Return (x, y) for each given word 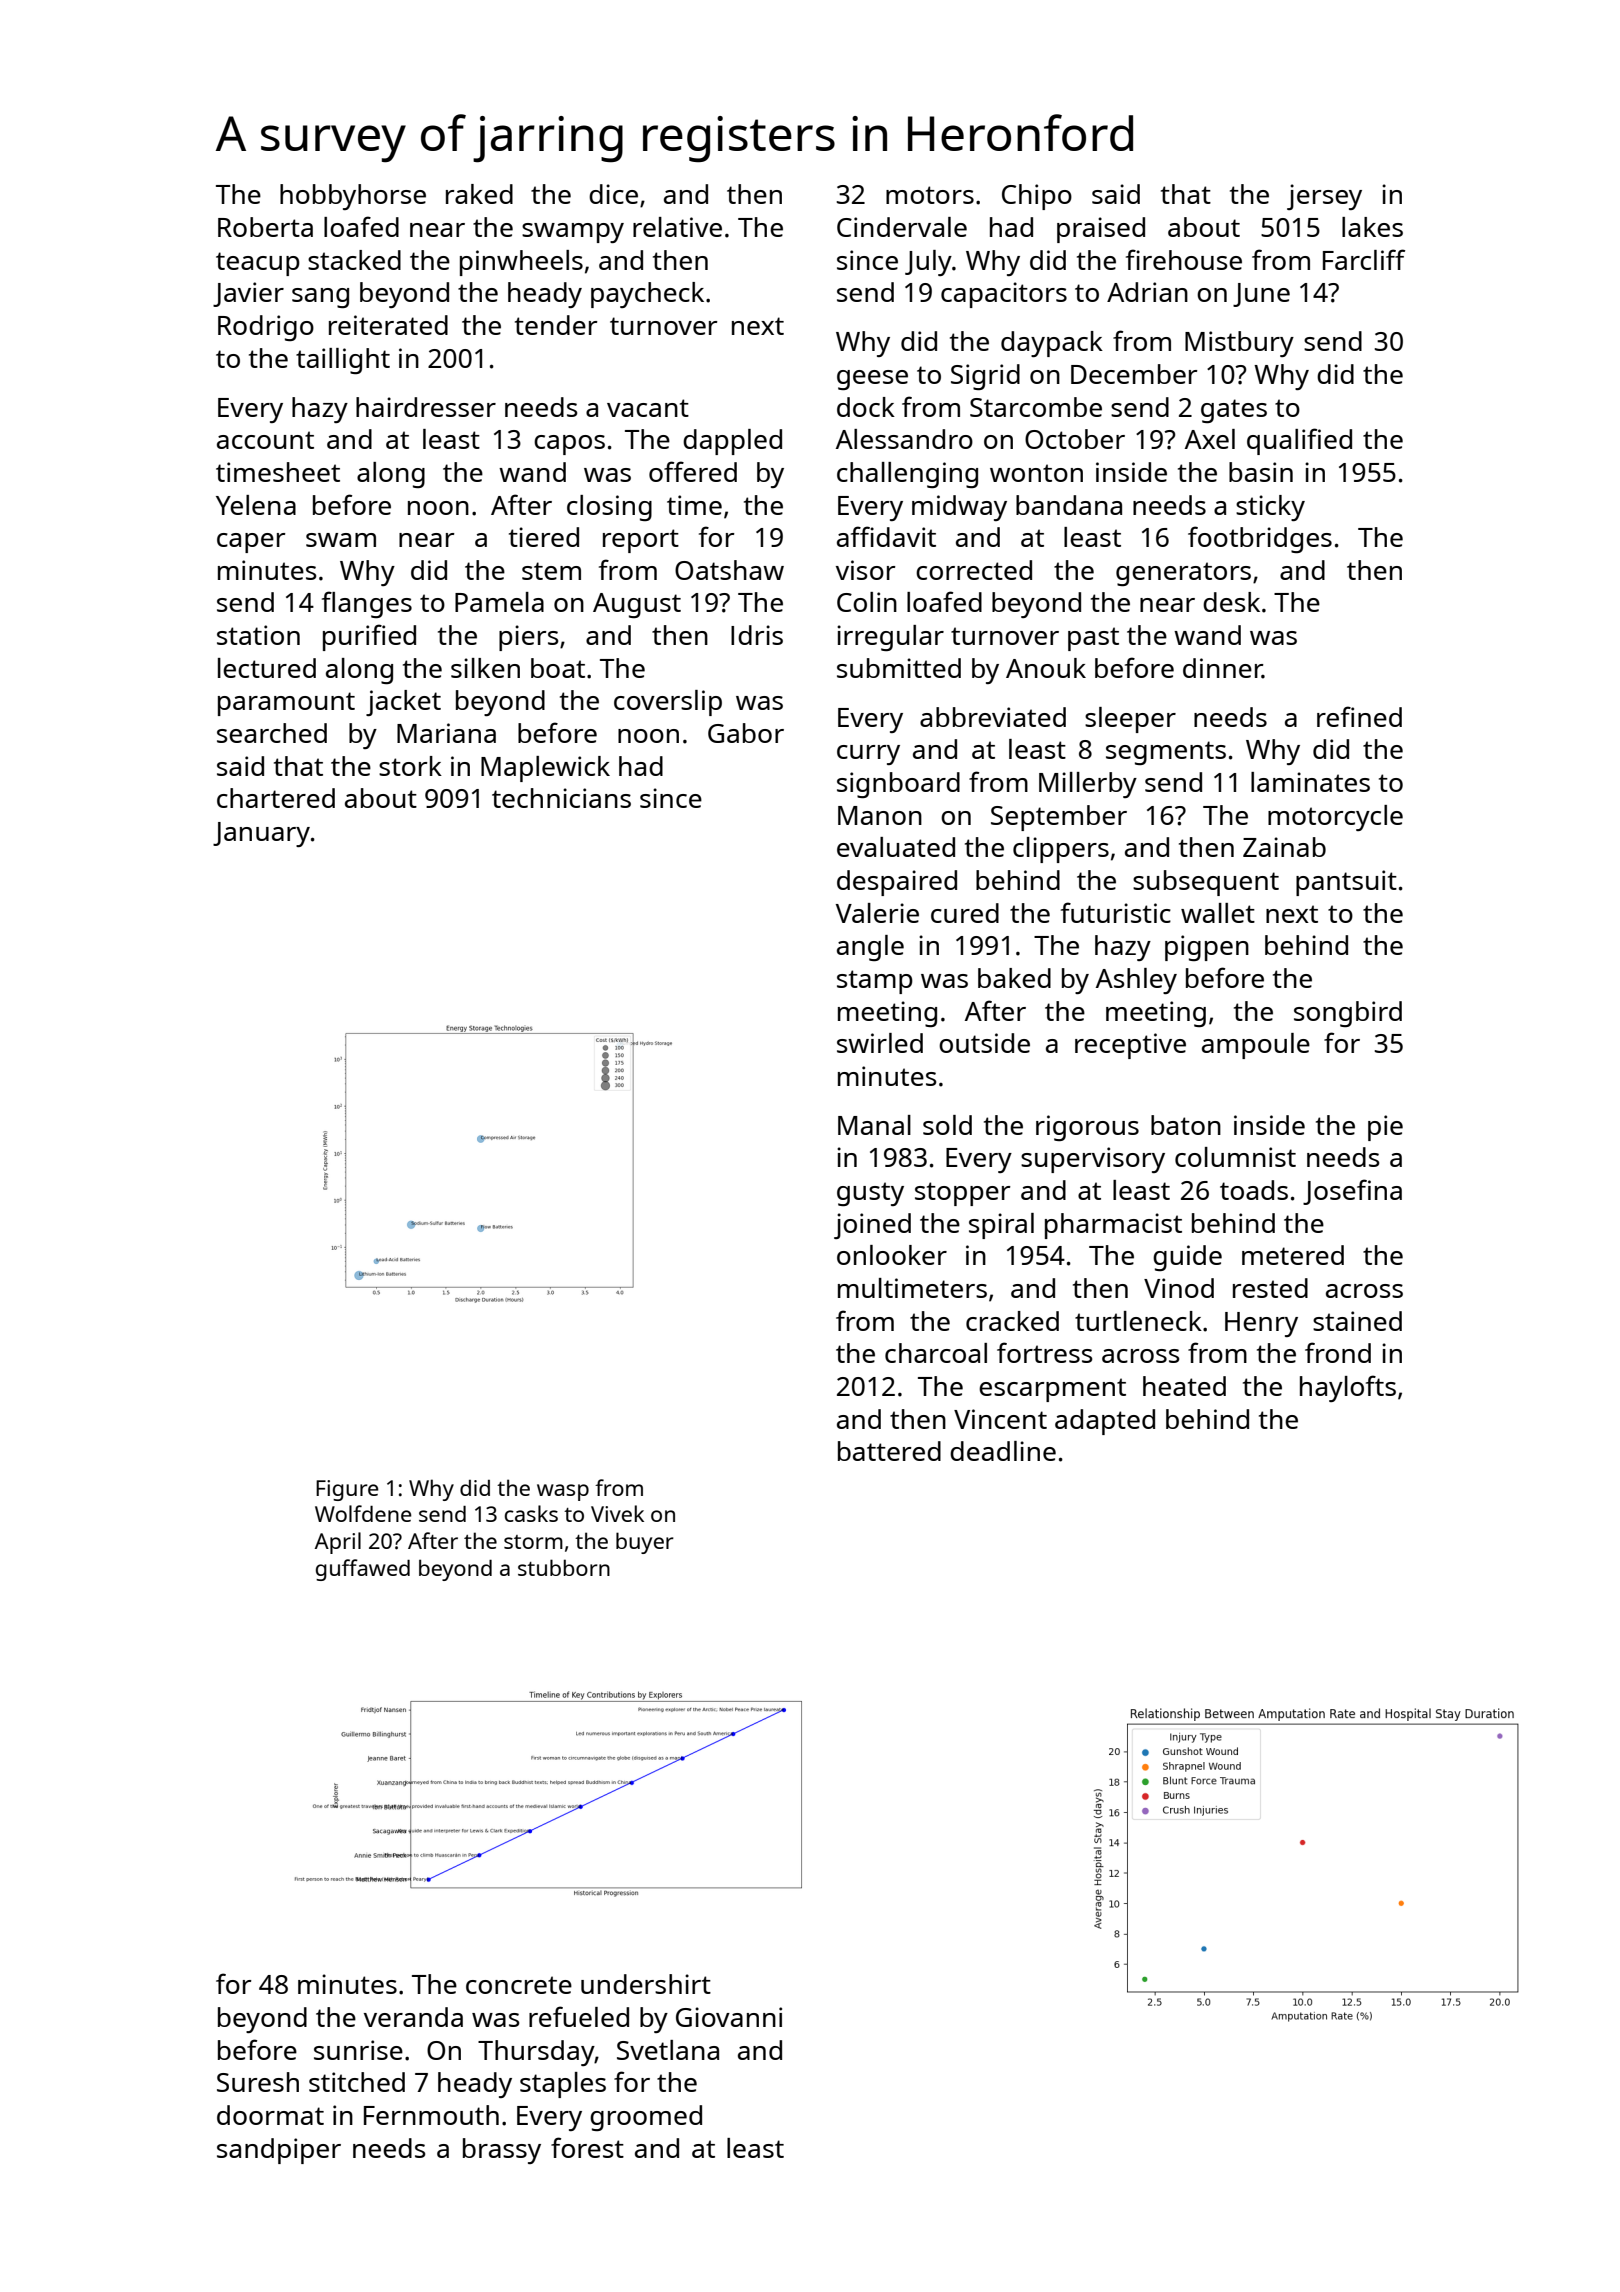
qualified (1299, 441)
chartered (276, 798)
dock (866, 407)
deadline (1003, 1451)
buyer (645, 1543)
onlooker (892, 1255)
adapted (1105, 1422)
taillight (343, 361)
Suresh (258, 2082)
